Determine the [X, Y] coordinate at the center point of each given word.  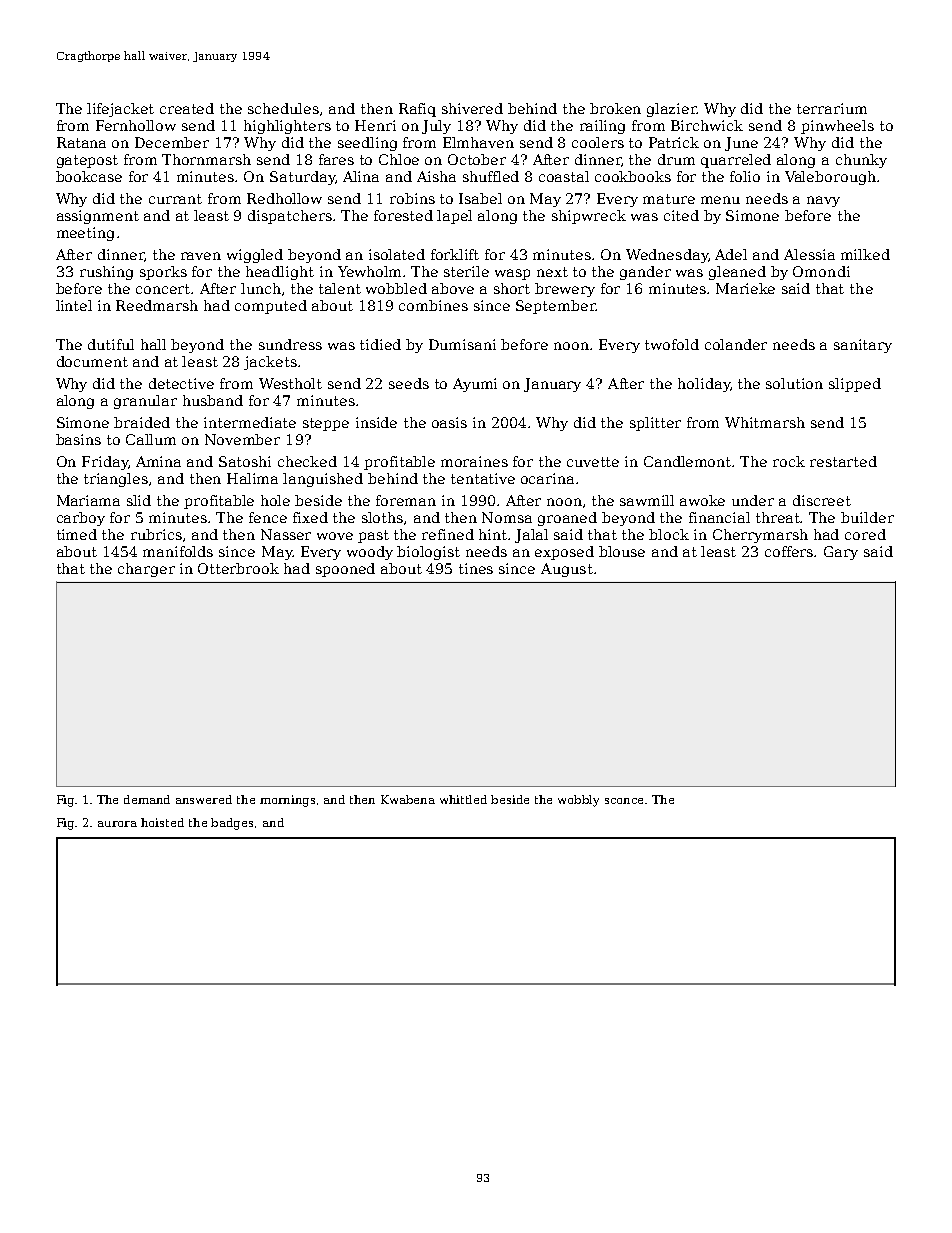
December [172, 142]
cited [681, 215]
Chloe [399, 159]
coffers [790, 551]
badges [232, 824]
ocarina [547, 478]
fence [268, 517]
